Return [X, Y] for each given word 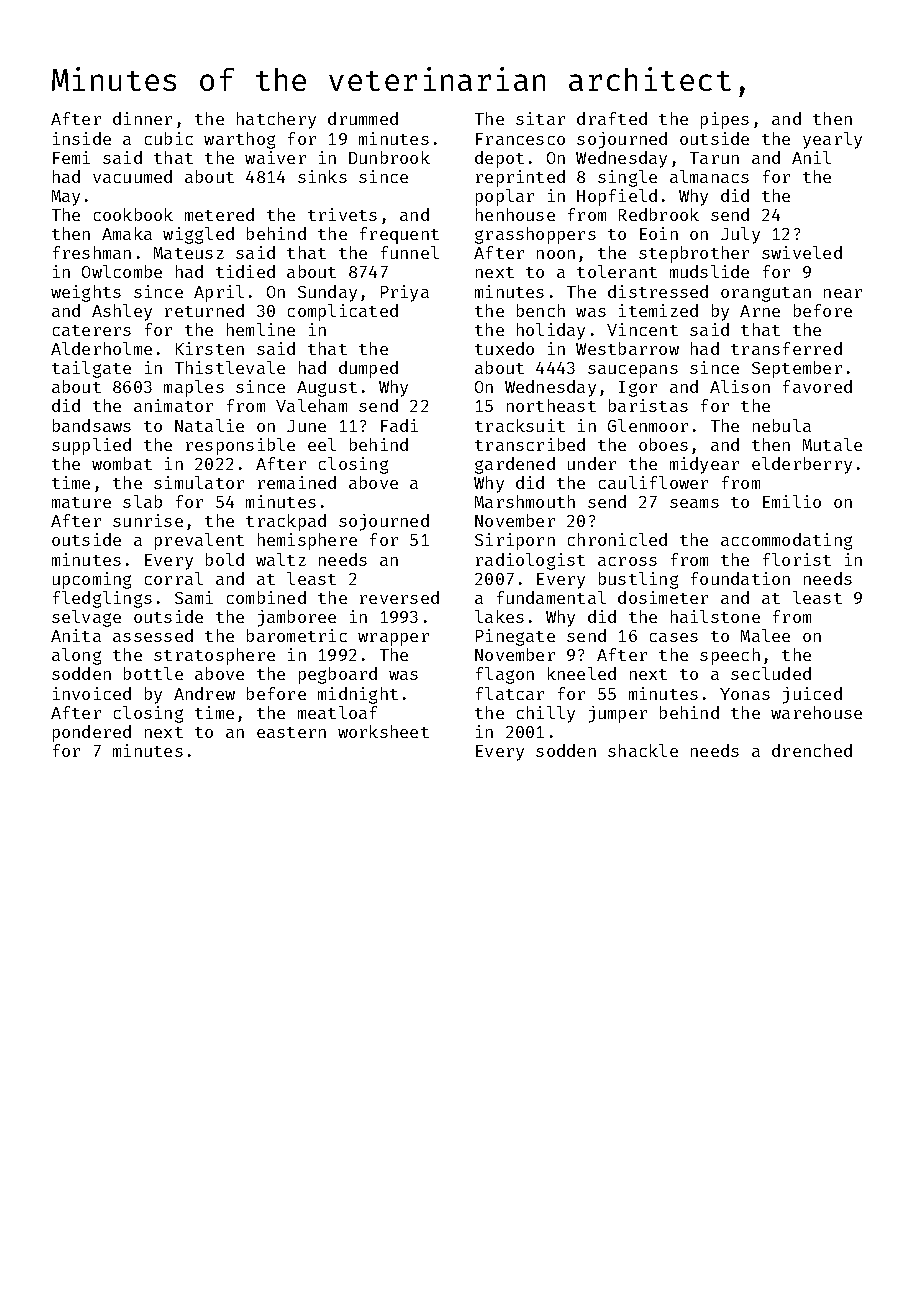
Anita [76, 635]
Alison [740, 386]
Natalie [209, 425]
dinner [142, 118]
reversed [399, 597]
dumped [368, 369]
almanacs [709, 176]
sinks [322, 176]
